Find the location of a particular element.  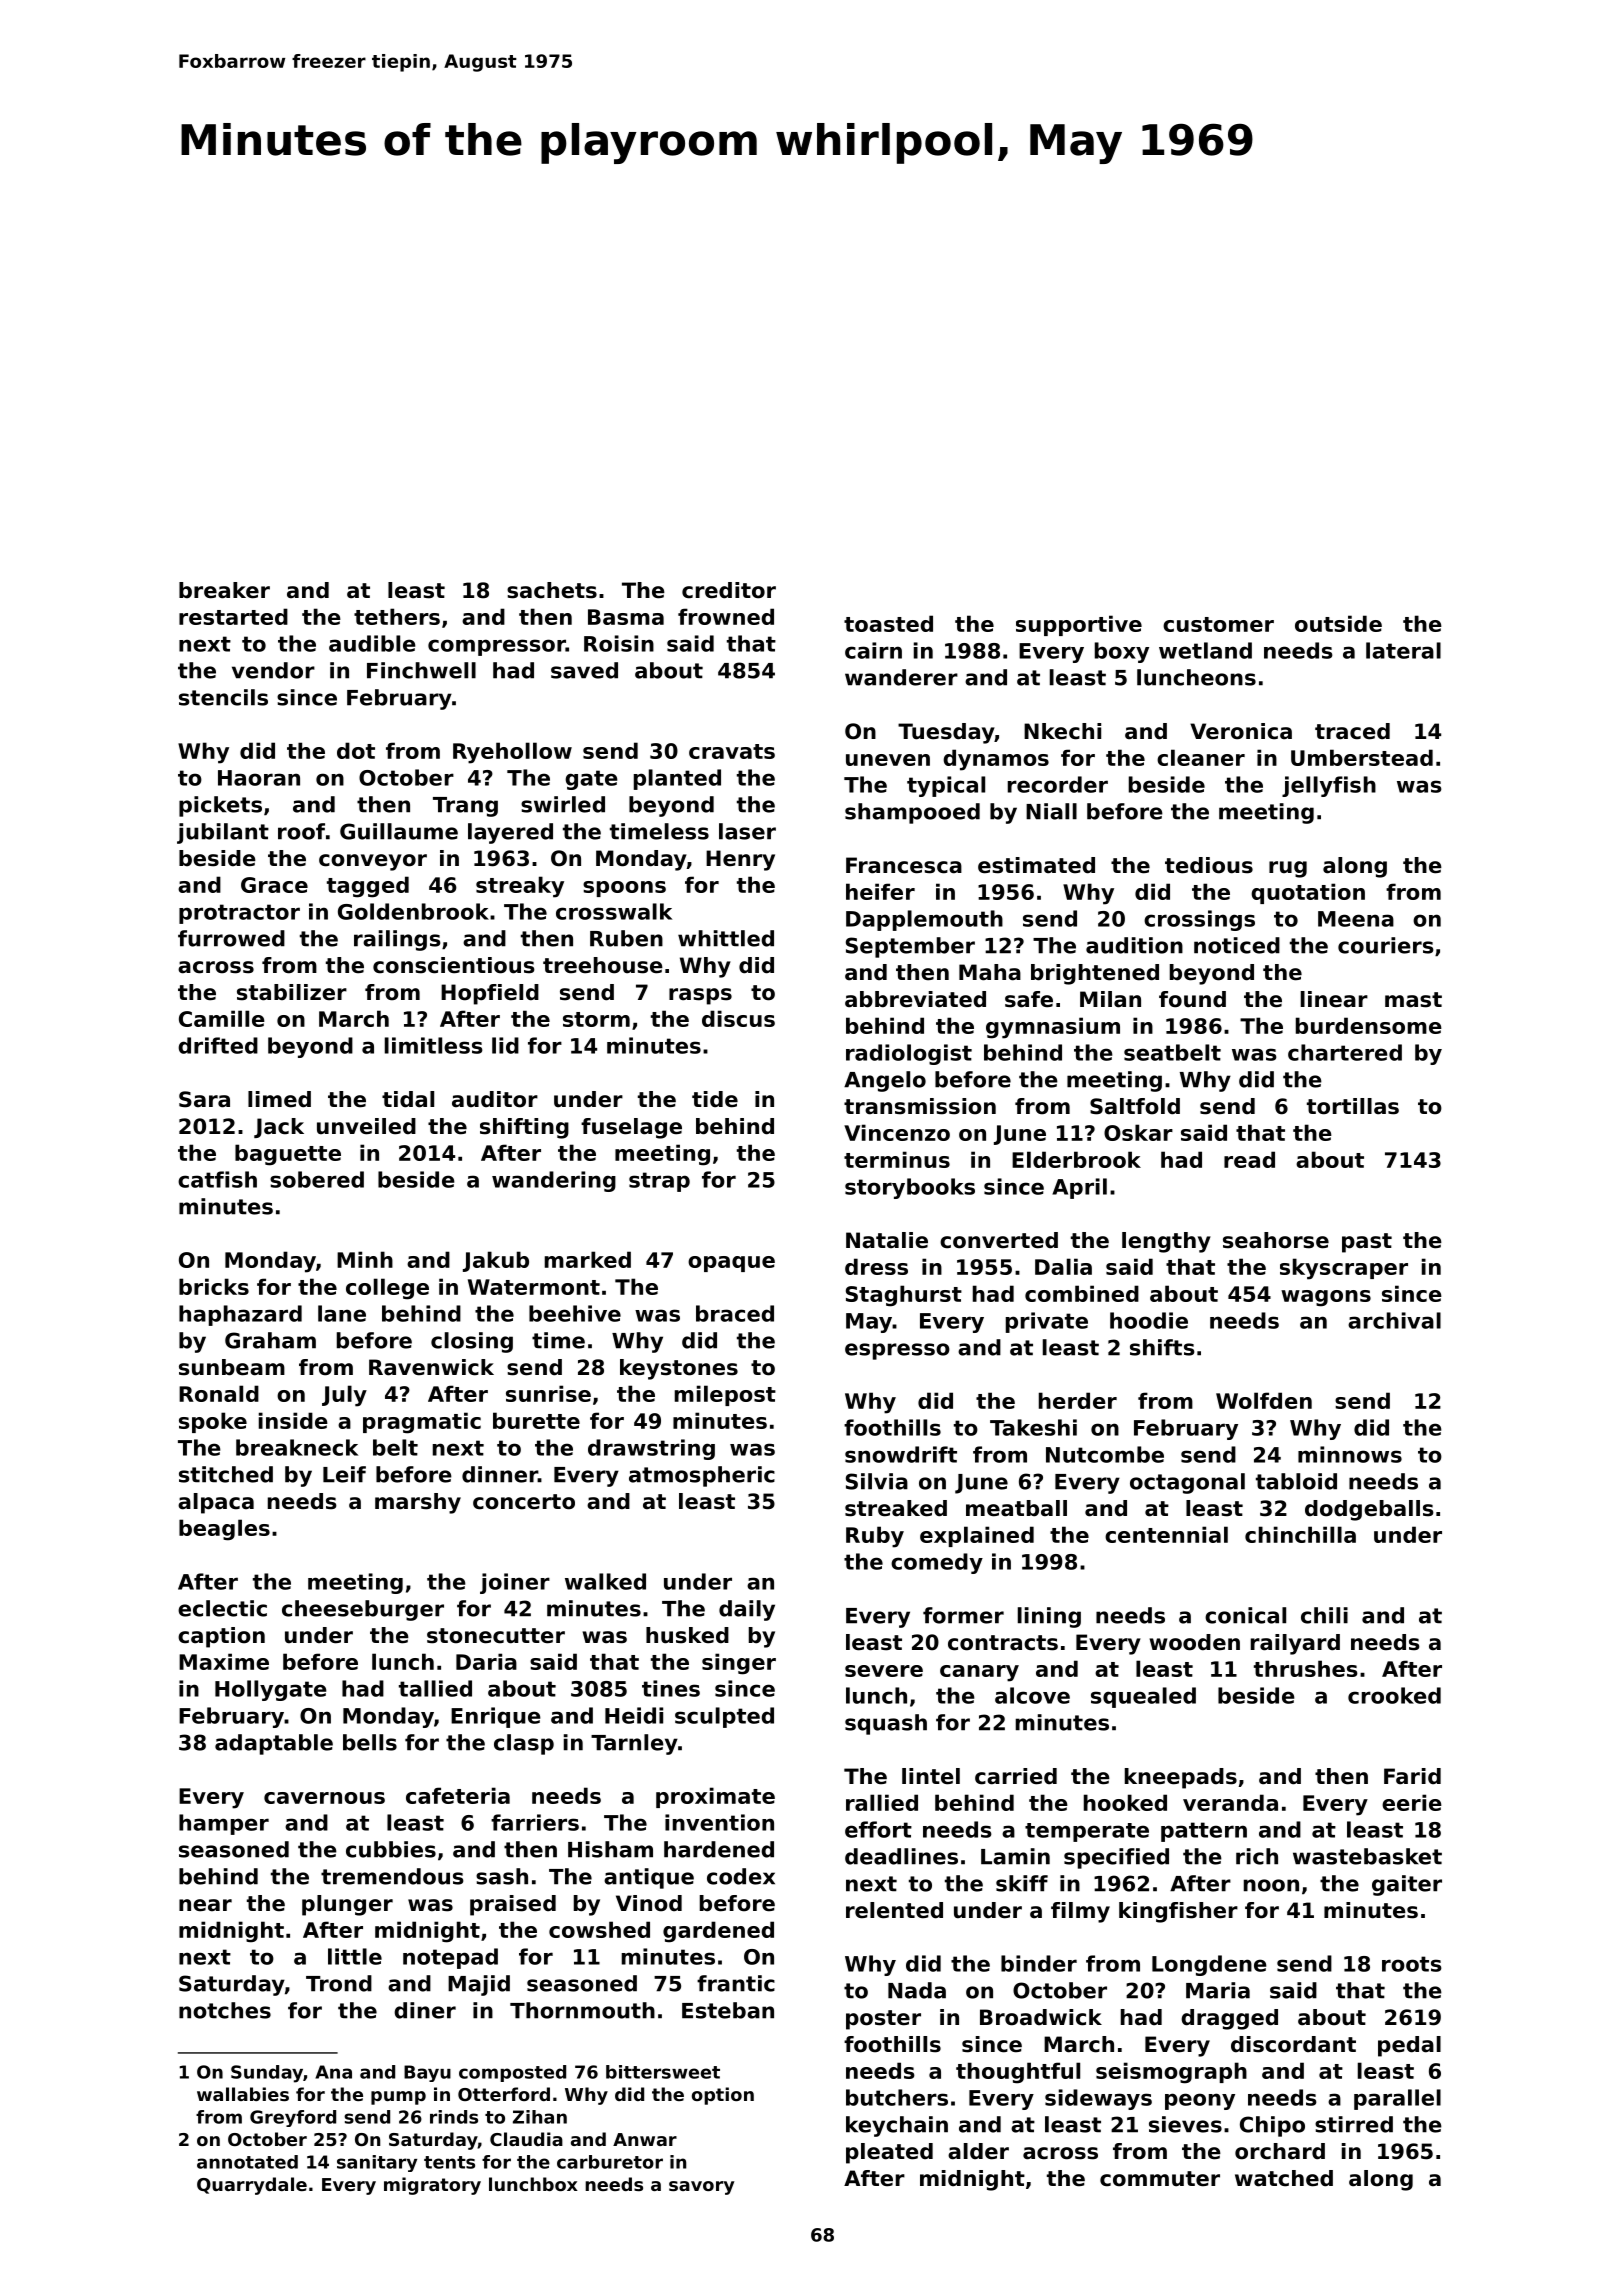

daily is located at coordinates (747, 1610).
